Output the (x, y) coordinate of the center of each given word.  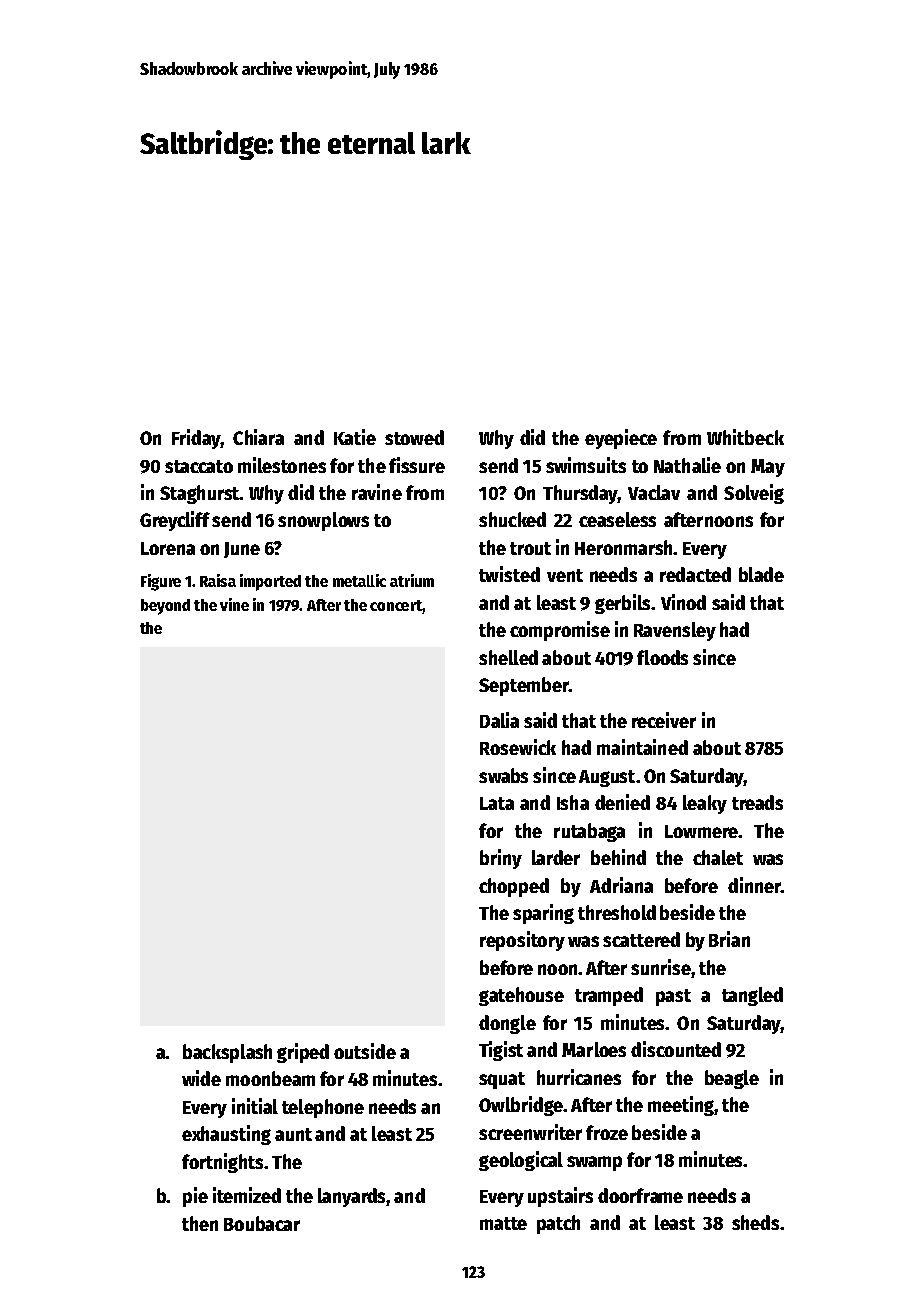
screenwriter (530, 1132)
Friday (196, 439)
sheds (755, 1222)
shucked (512, 519)
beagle (732, 1079)
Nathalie (687, 465)
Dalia (499, 720)
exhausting (226, 1135)
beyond (165, 607)
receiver (664, 720)
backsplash (227, 1053)
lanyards (352, 1197)
